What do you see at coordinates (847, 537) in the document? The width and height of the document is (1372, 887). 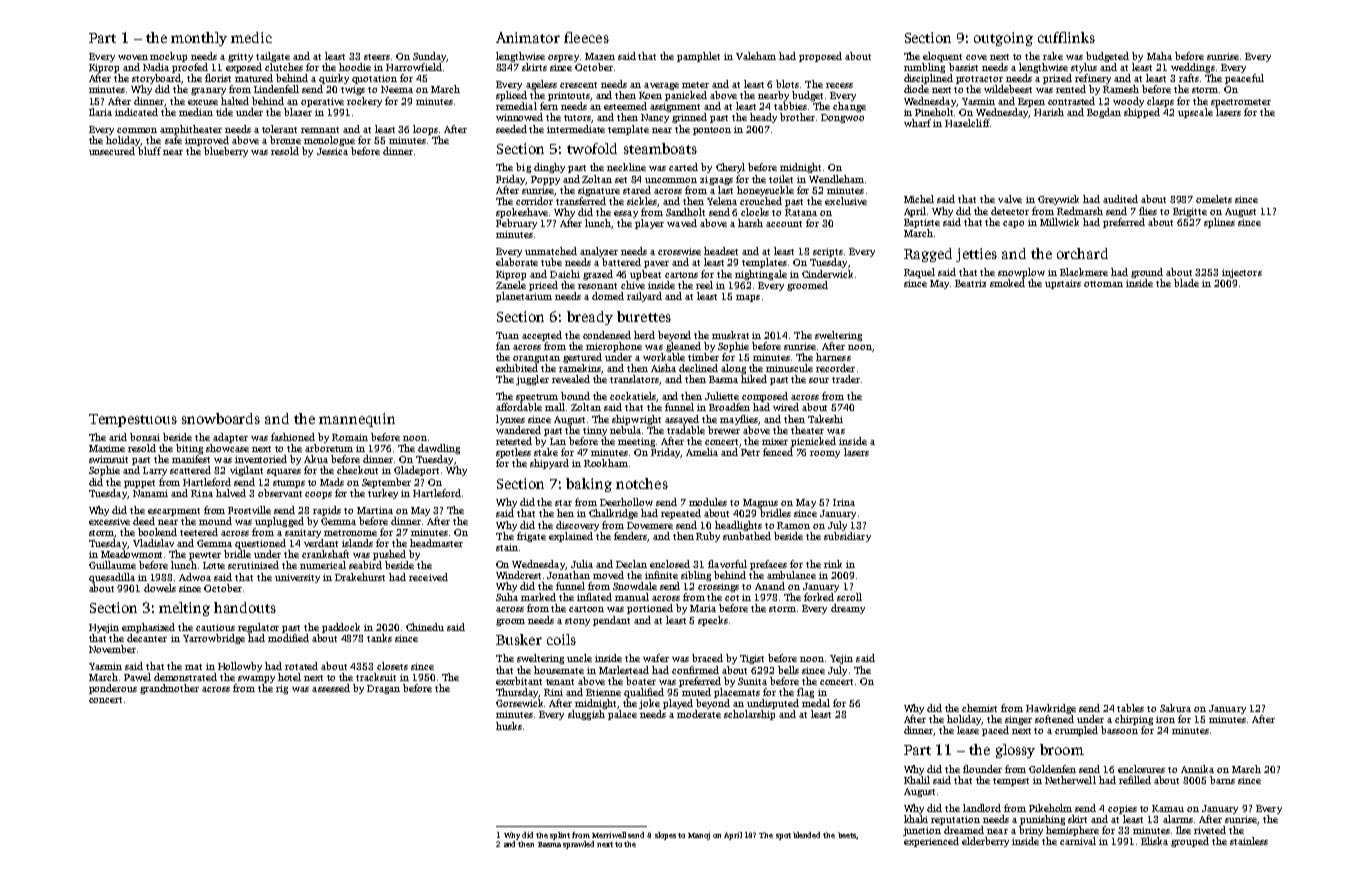 I see `subsidiary` at bounding box center [847, 537].
